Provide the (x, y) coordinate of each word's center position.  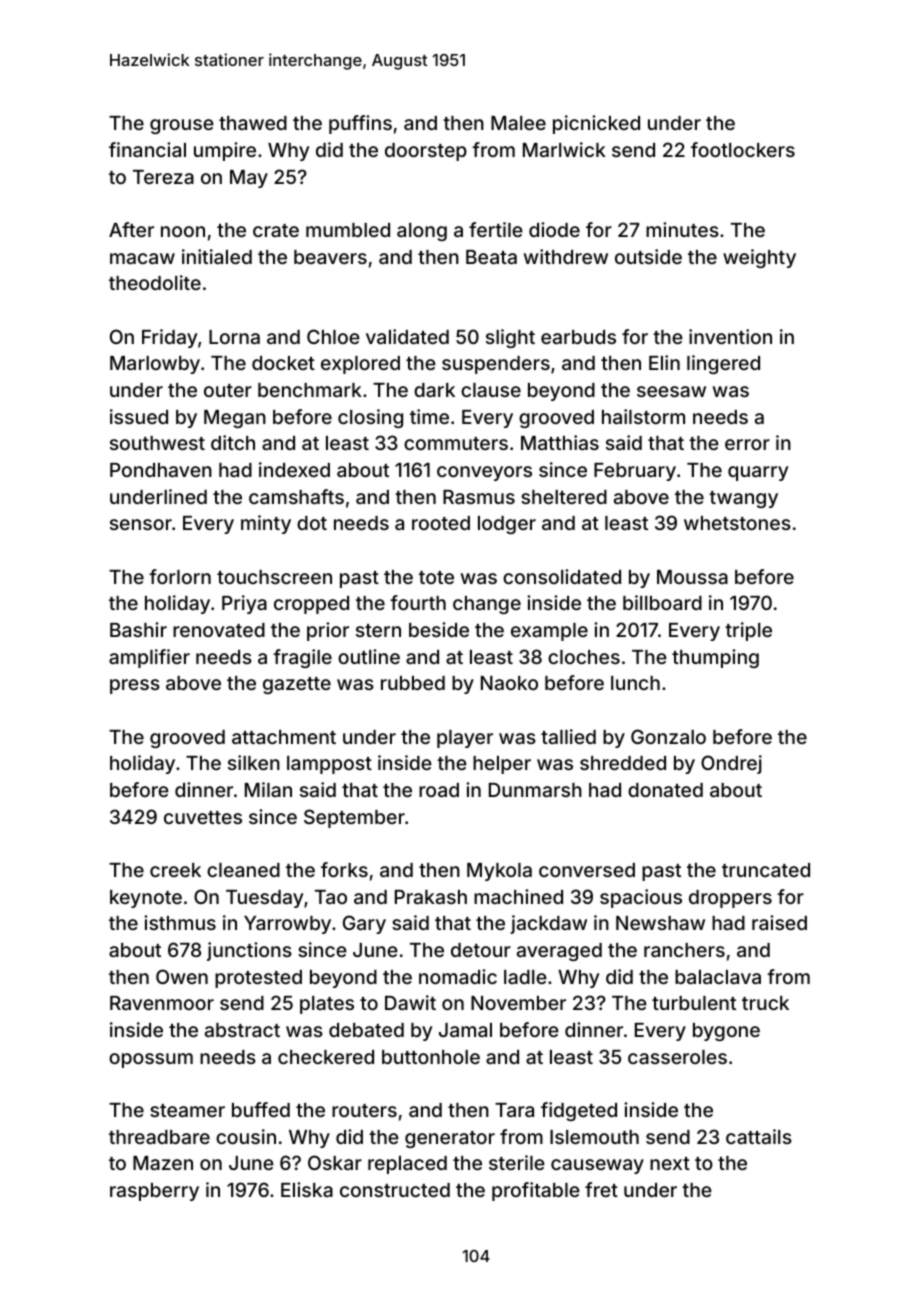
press (135, 686)
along (422, 232)
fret (601, 1189)
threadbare (159, 1137)
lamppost (329, 765)
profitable (536, 1191)
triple (748, 631)
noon (183, 231)
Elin (664, 362)
